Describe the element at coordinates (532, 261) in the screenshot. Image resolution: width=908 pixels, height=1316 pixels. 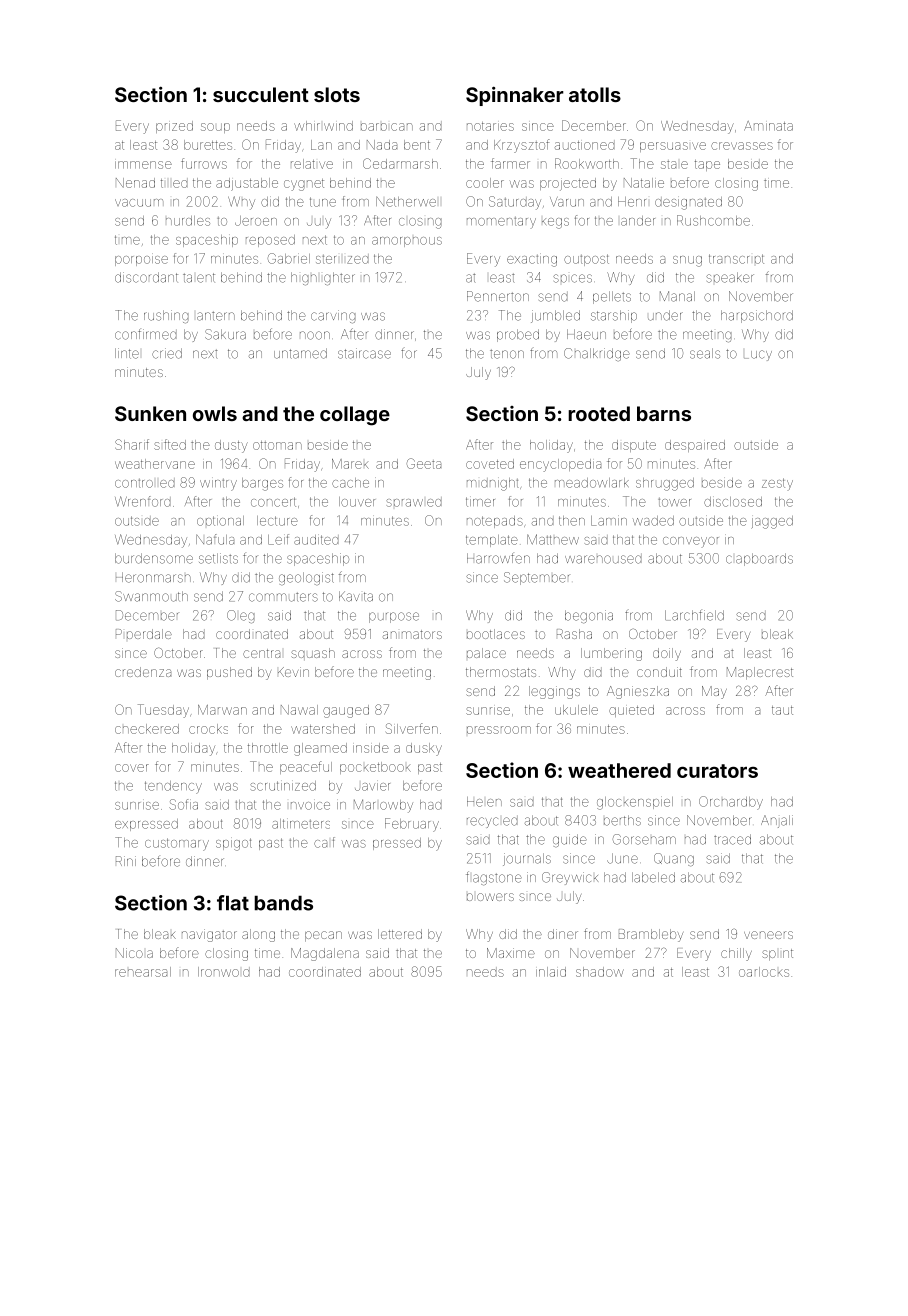
I see `exacting` at that location.
